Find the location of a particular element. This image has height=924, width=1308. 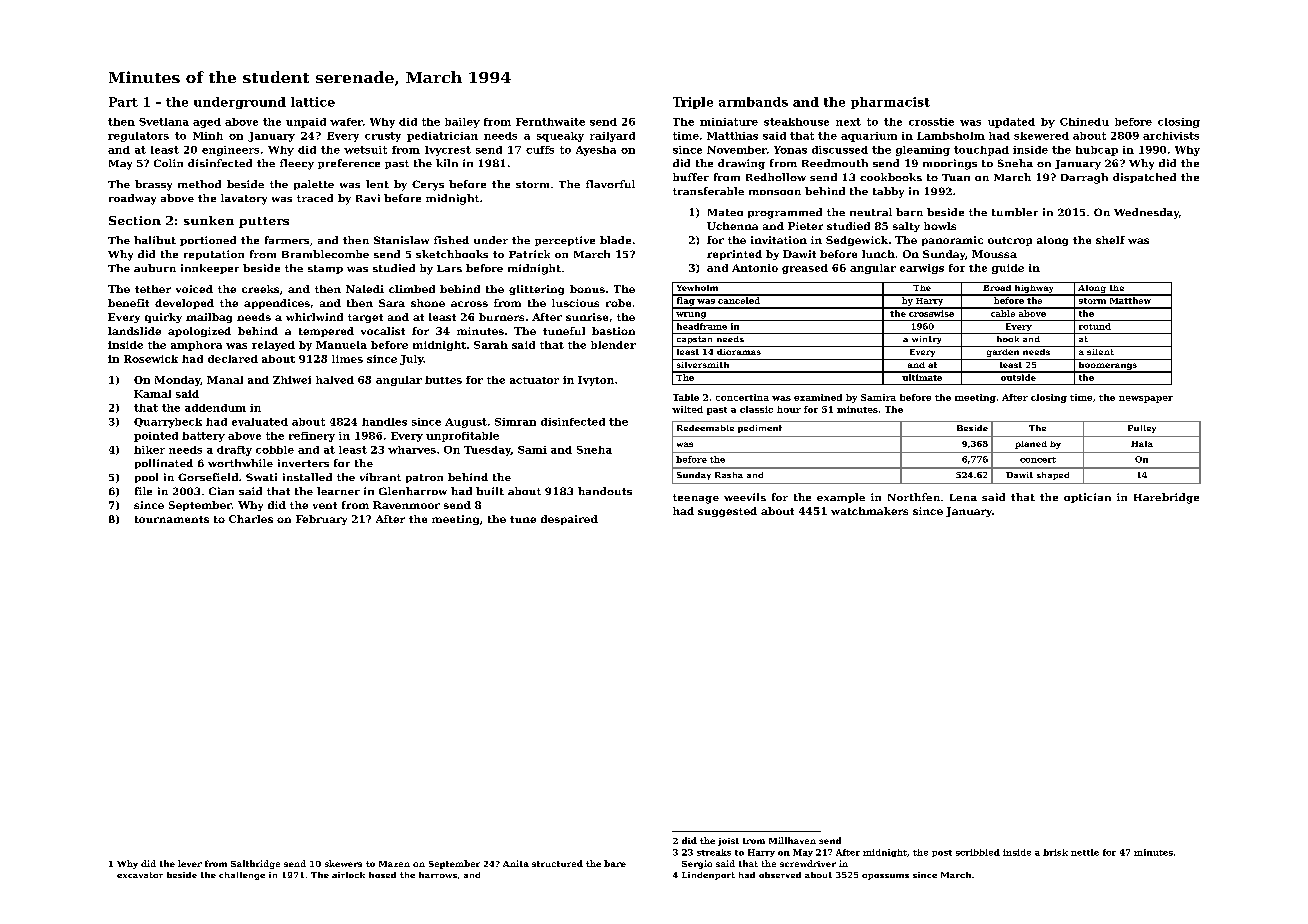

stamp is located at coordinates (325, 269).
